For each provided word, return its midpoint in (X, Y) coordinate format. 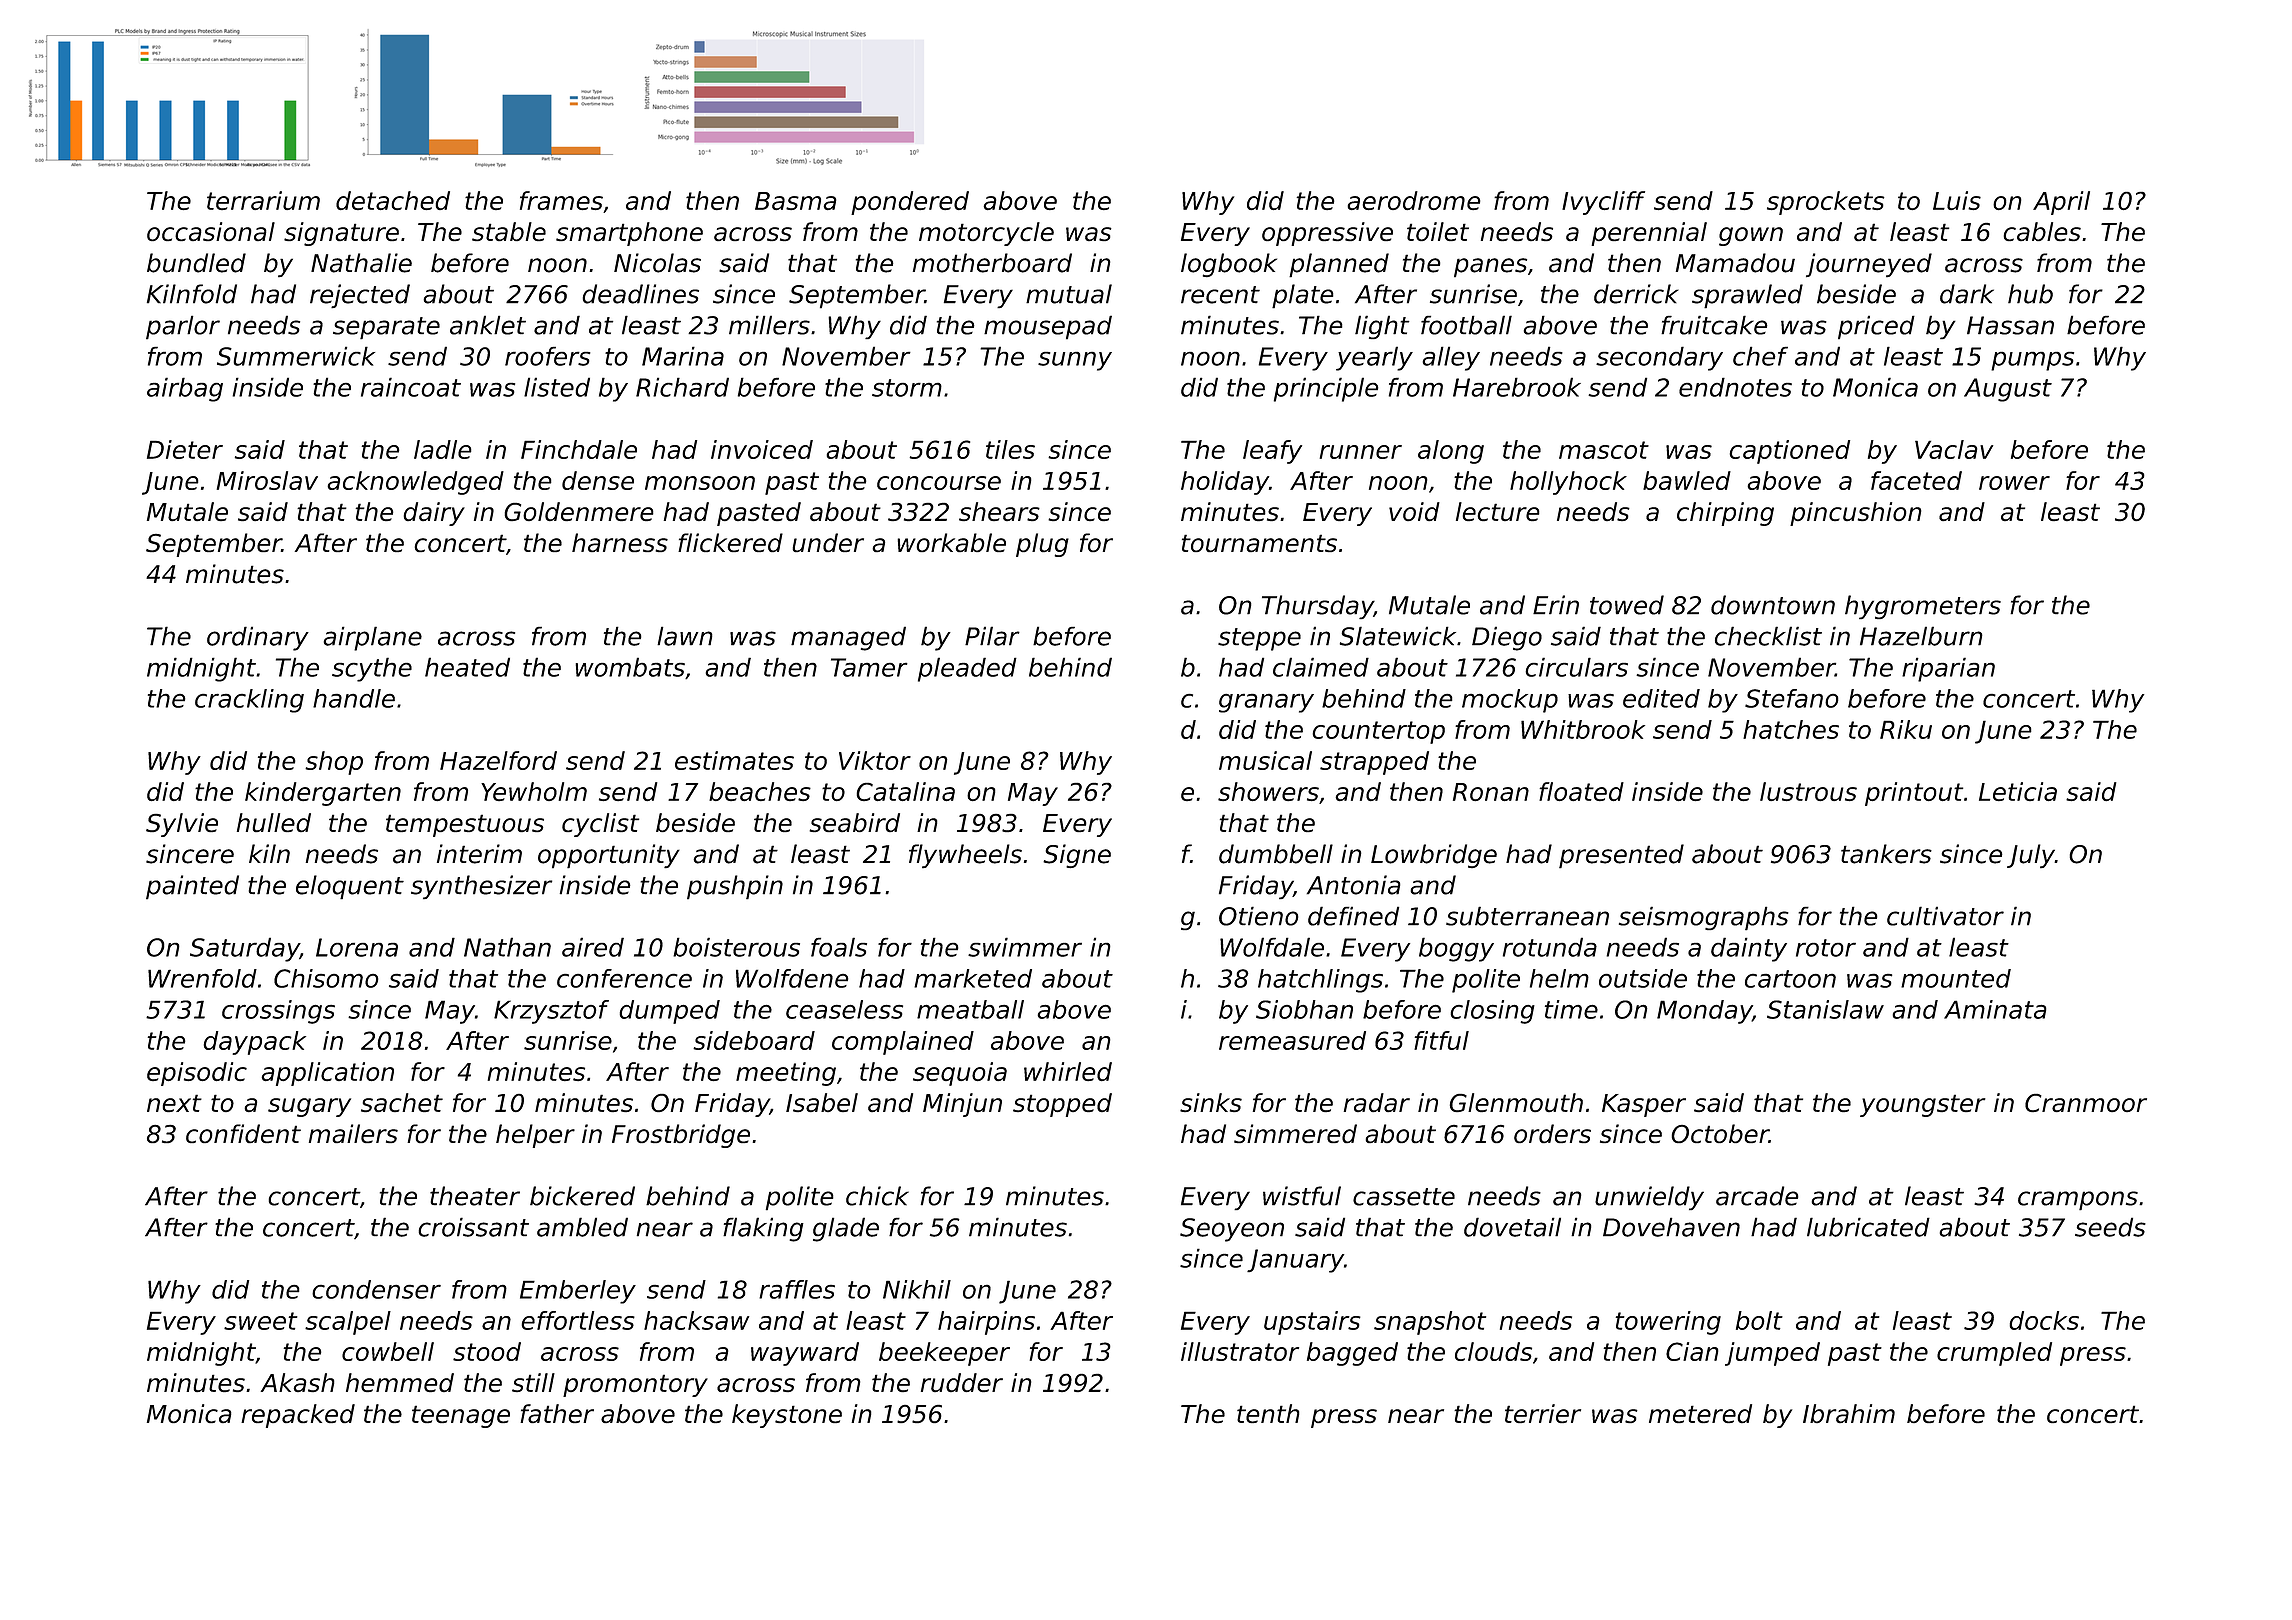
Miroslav (267, 480)
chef (1760, 356)
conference (624, 978)
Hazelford (498, 760)
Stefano (1792, 698)
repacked (298, 1416)
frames (561, 200)
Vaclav (1954, 449)
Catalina (905, 791)
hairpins (986, 1323)
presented (1621, 856)
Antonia (1354, 885)
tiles (1010, 449)
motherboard (992, 263)
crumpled (1994, 1354)
